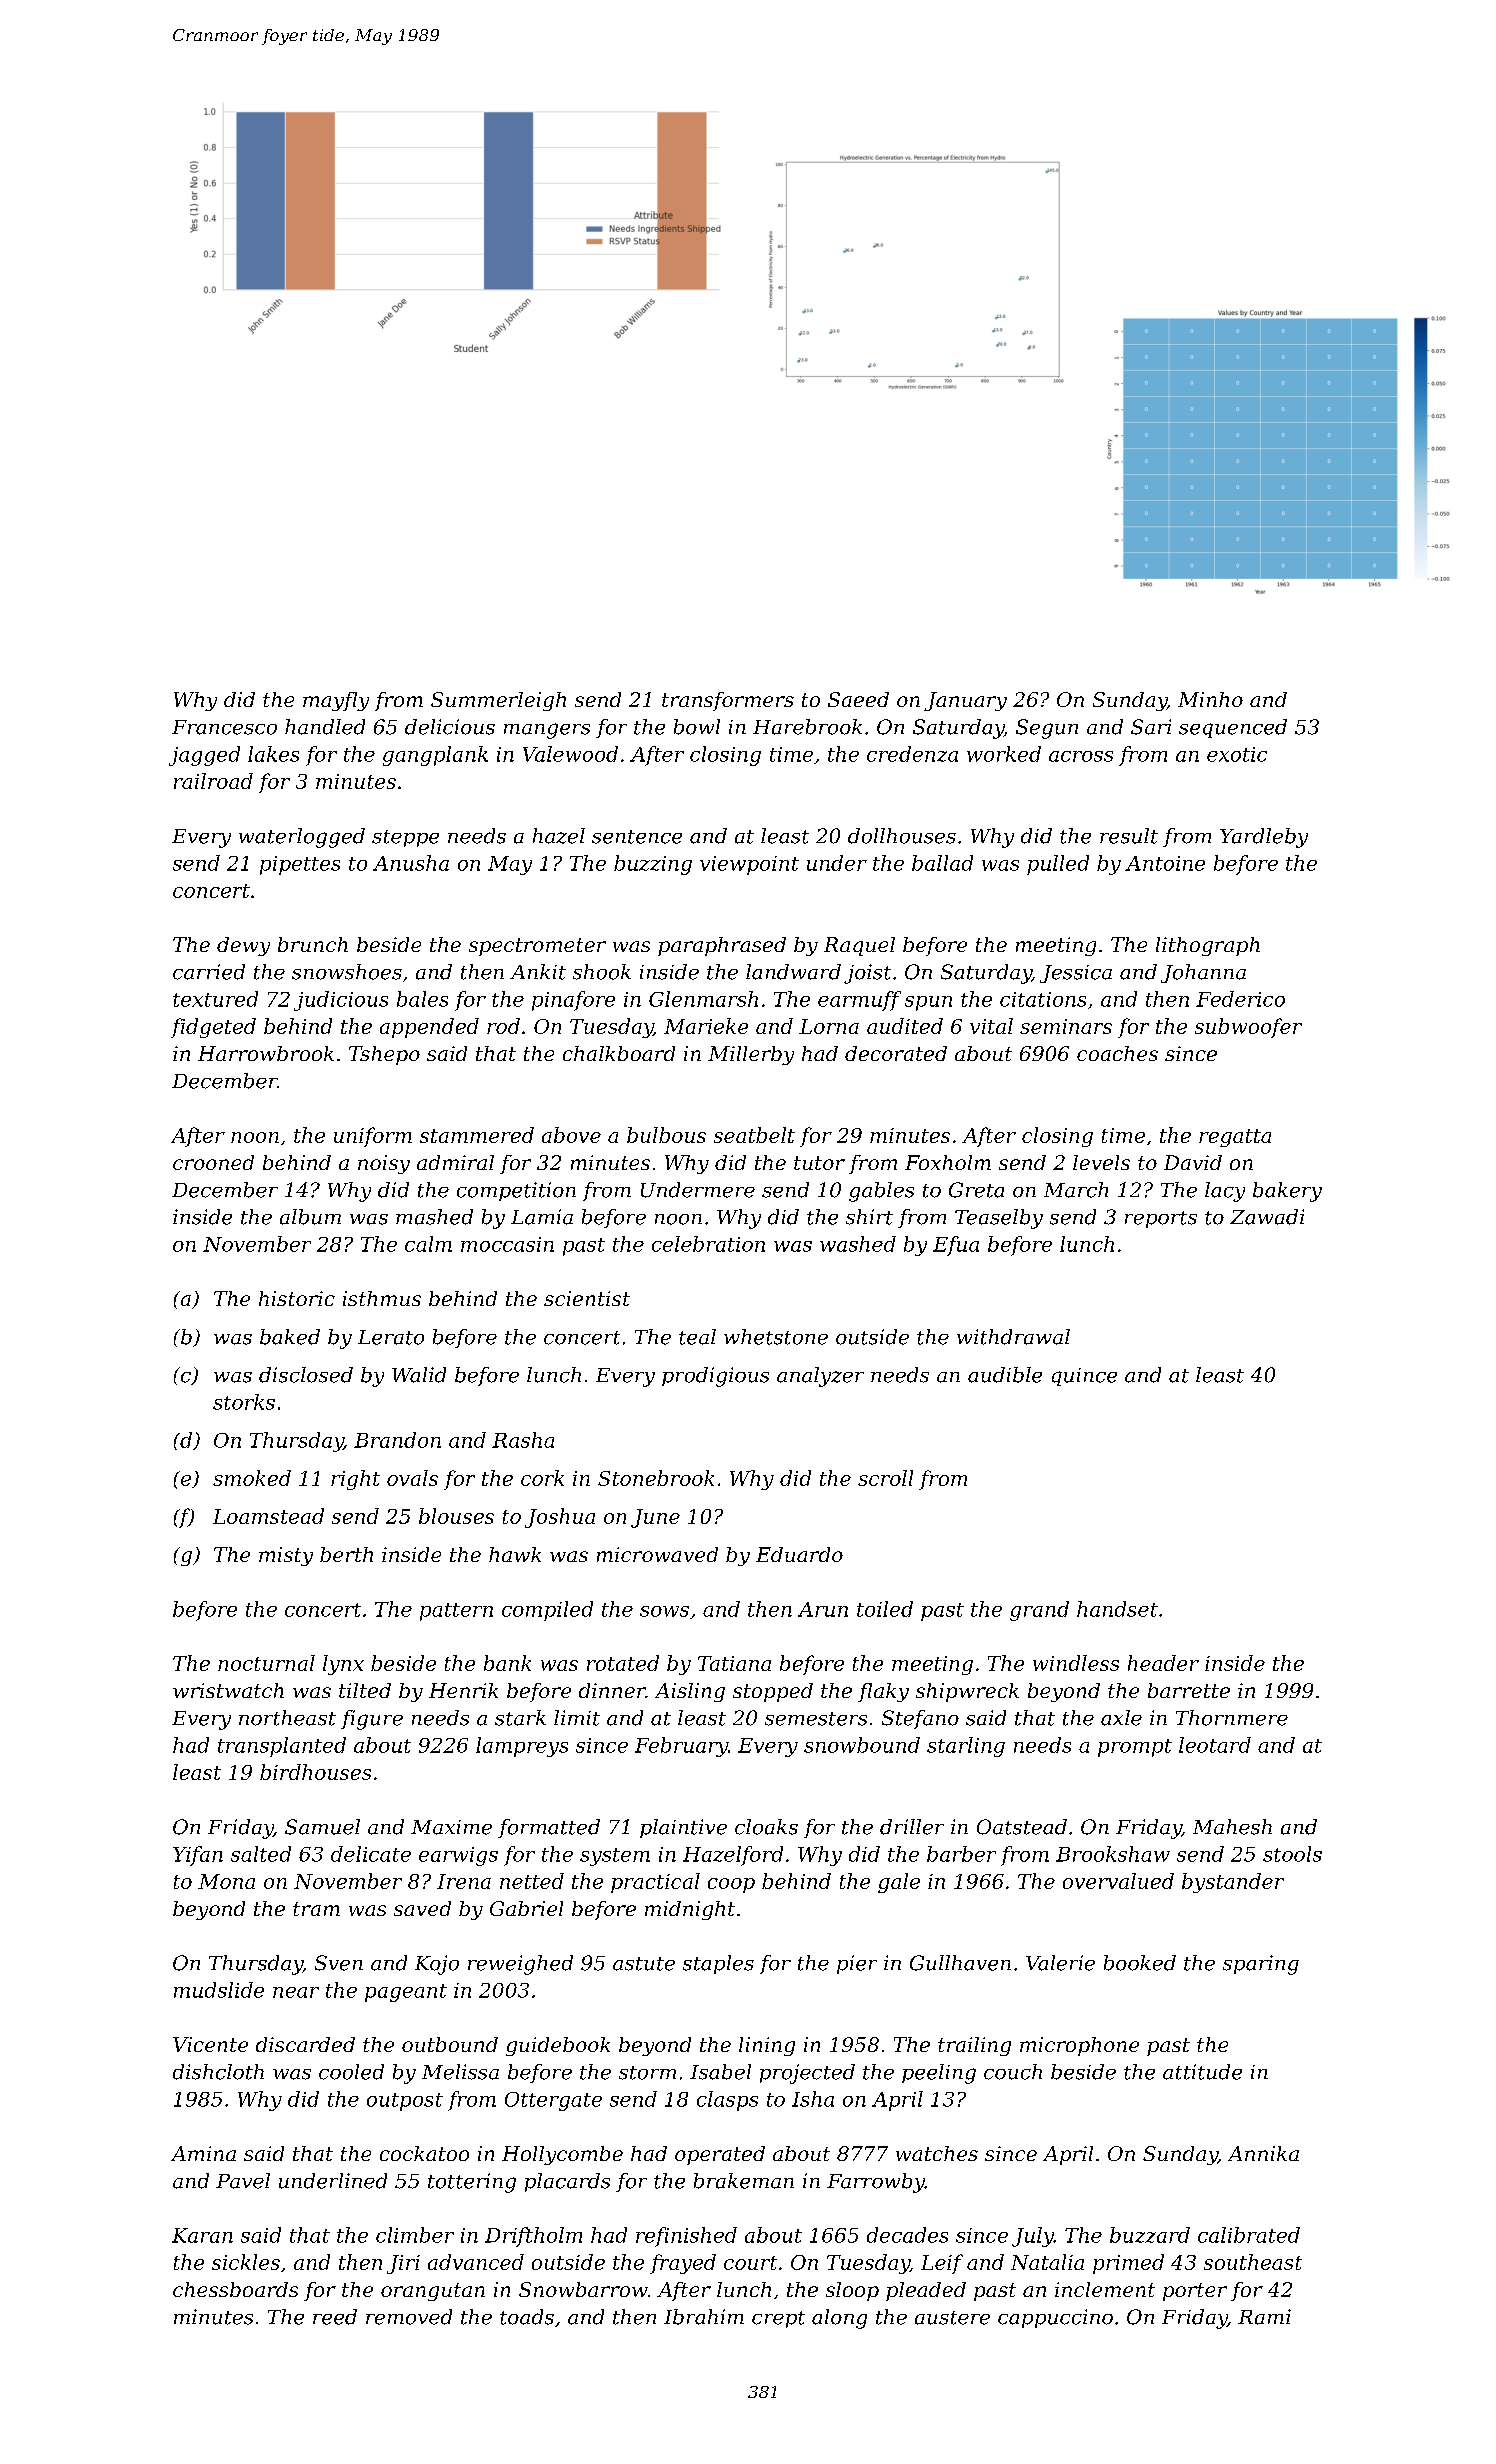 Image resolution: width=1496 pixels, height=2464 pixels. What do you see at coordinates (382, 1298) in the page?
I see `isthmus` at bounding box center [382, 1298].
